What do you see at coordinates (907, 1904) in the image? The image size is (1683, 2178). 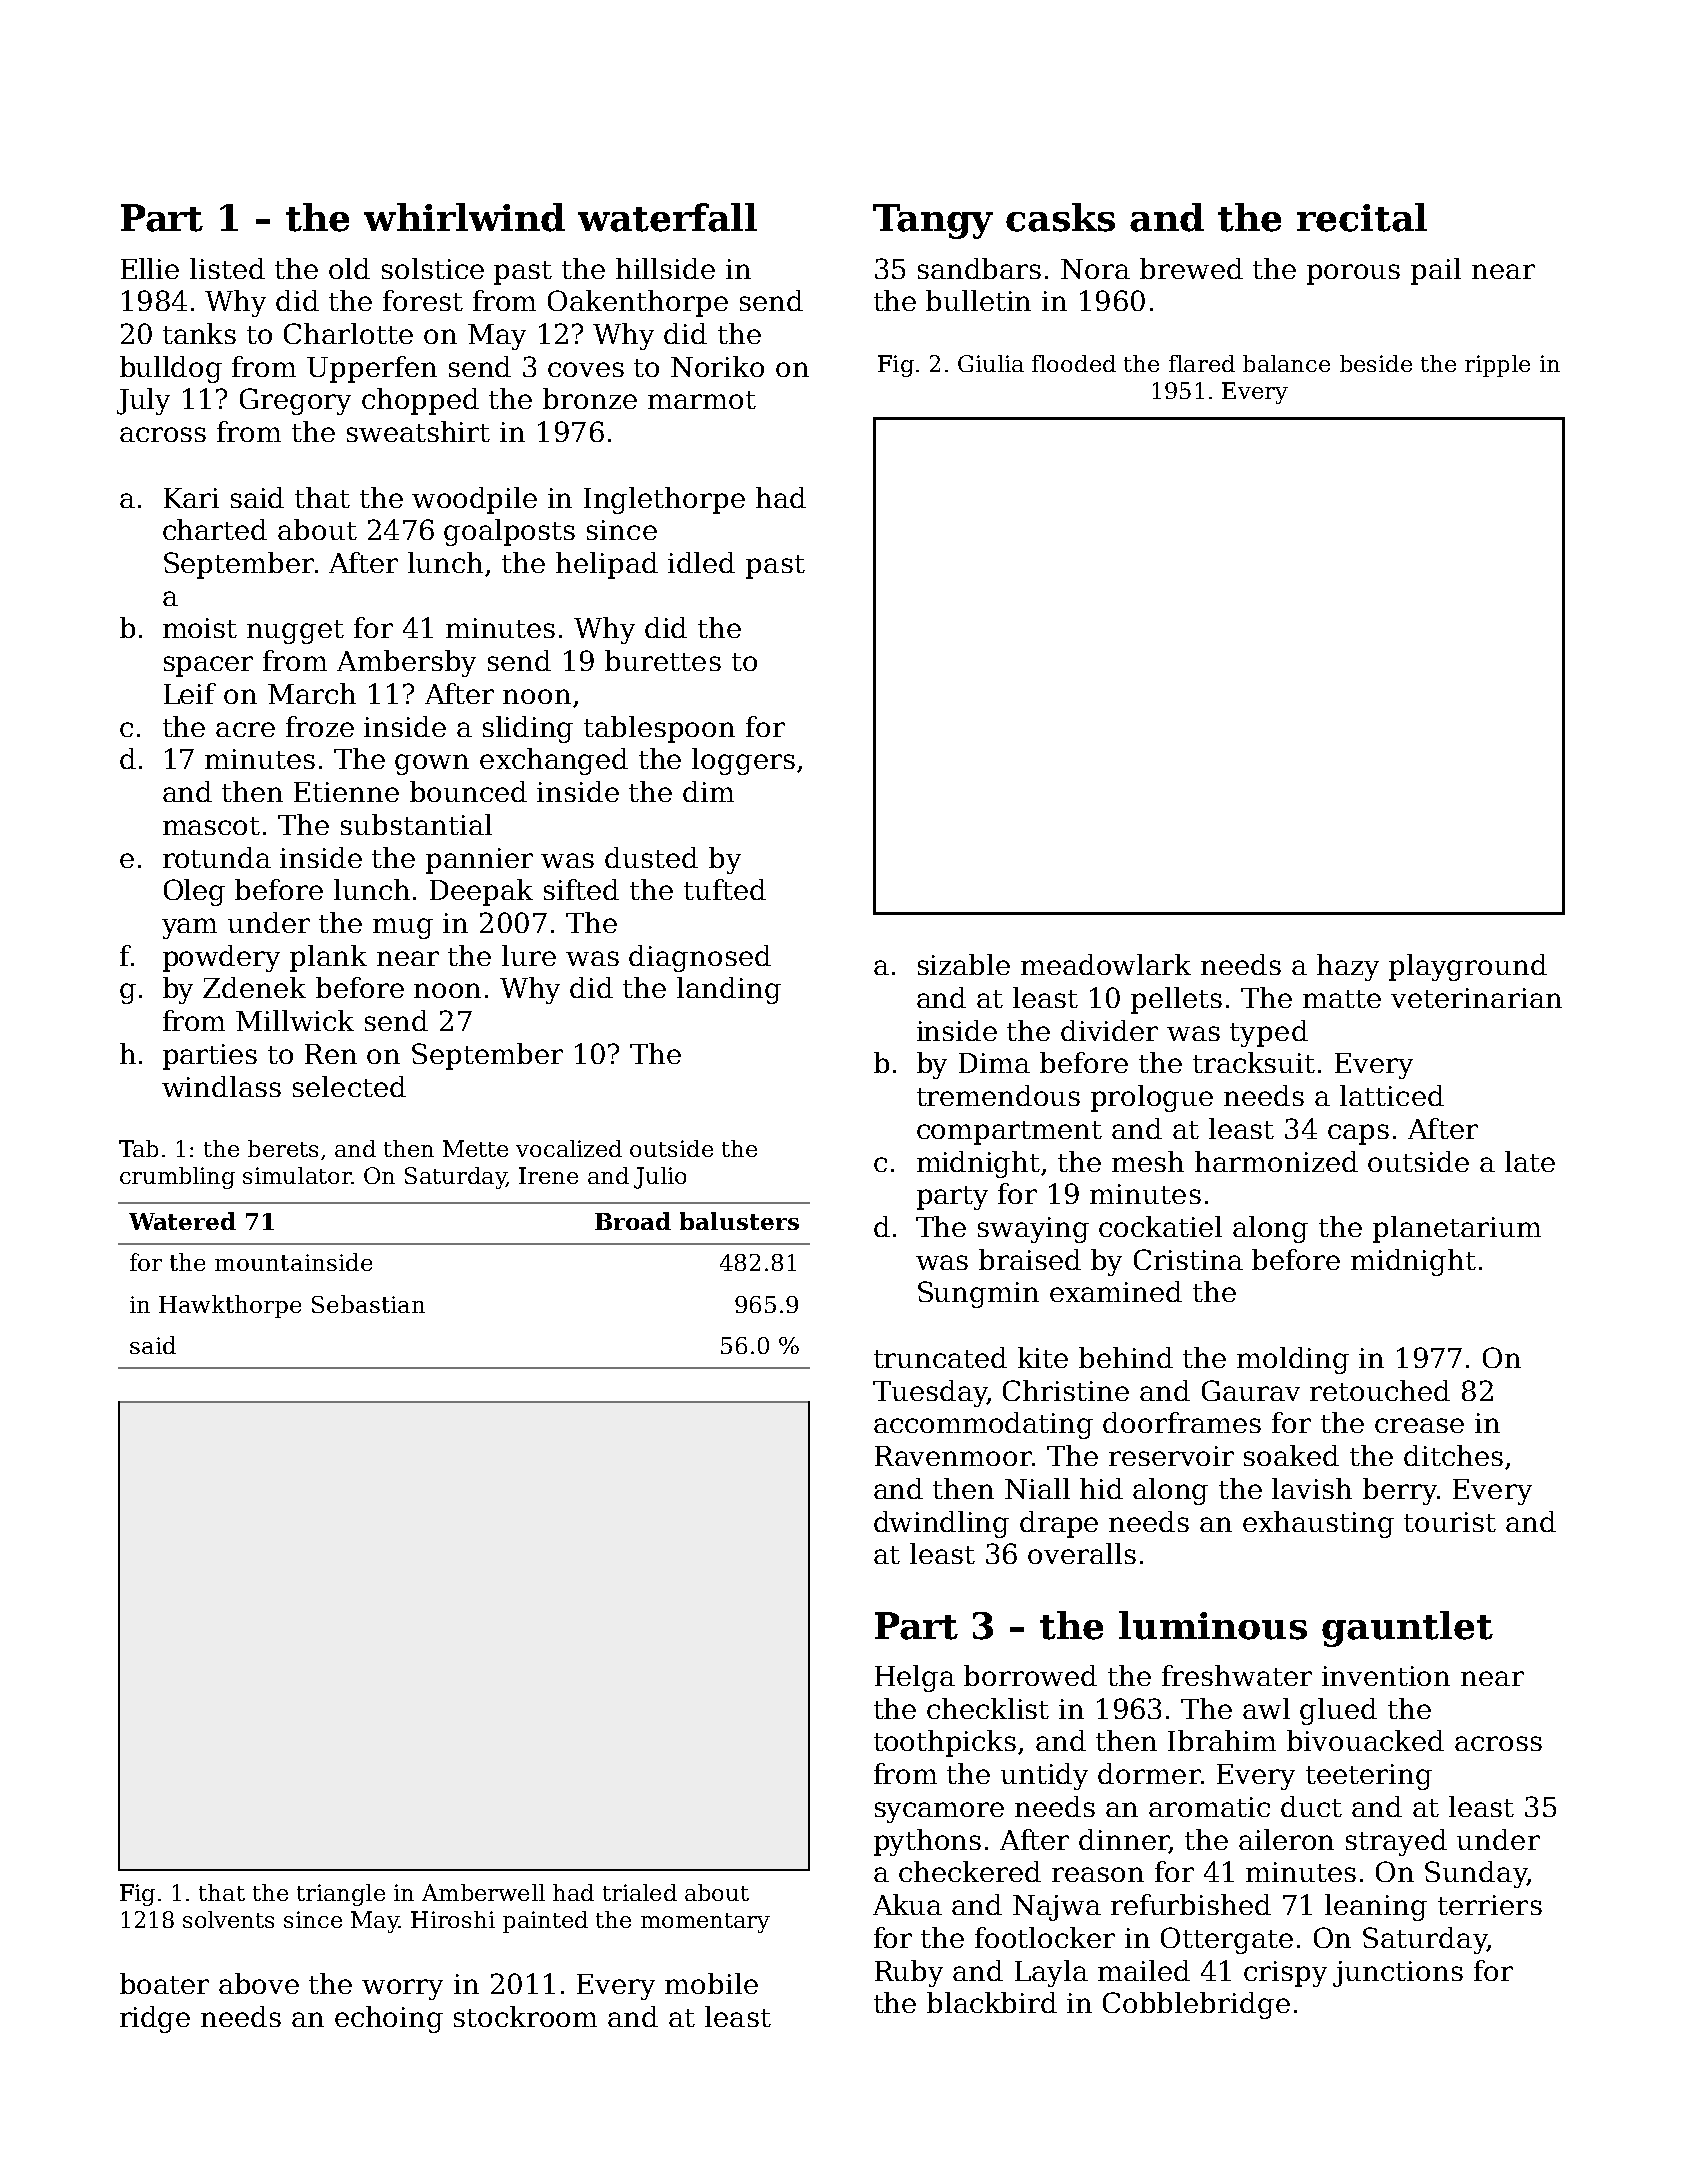 I see `Akua` at bounding box center [907, 1904].
